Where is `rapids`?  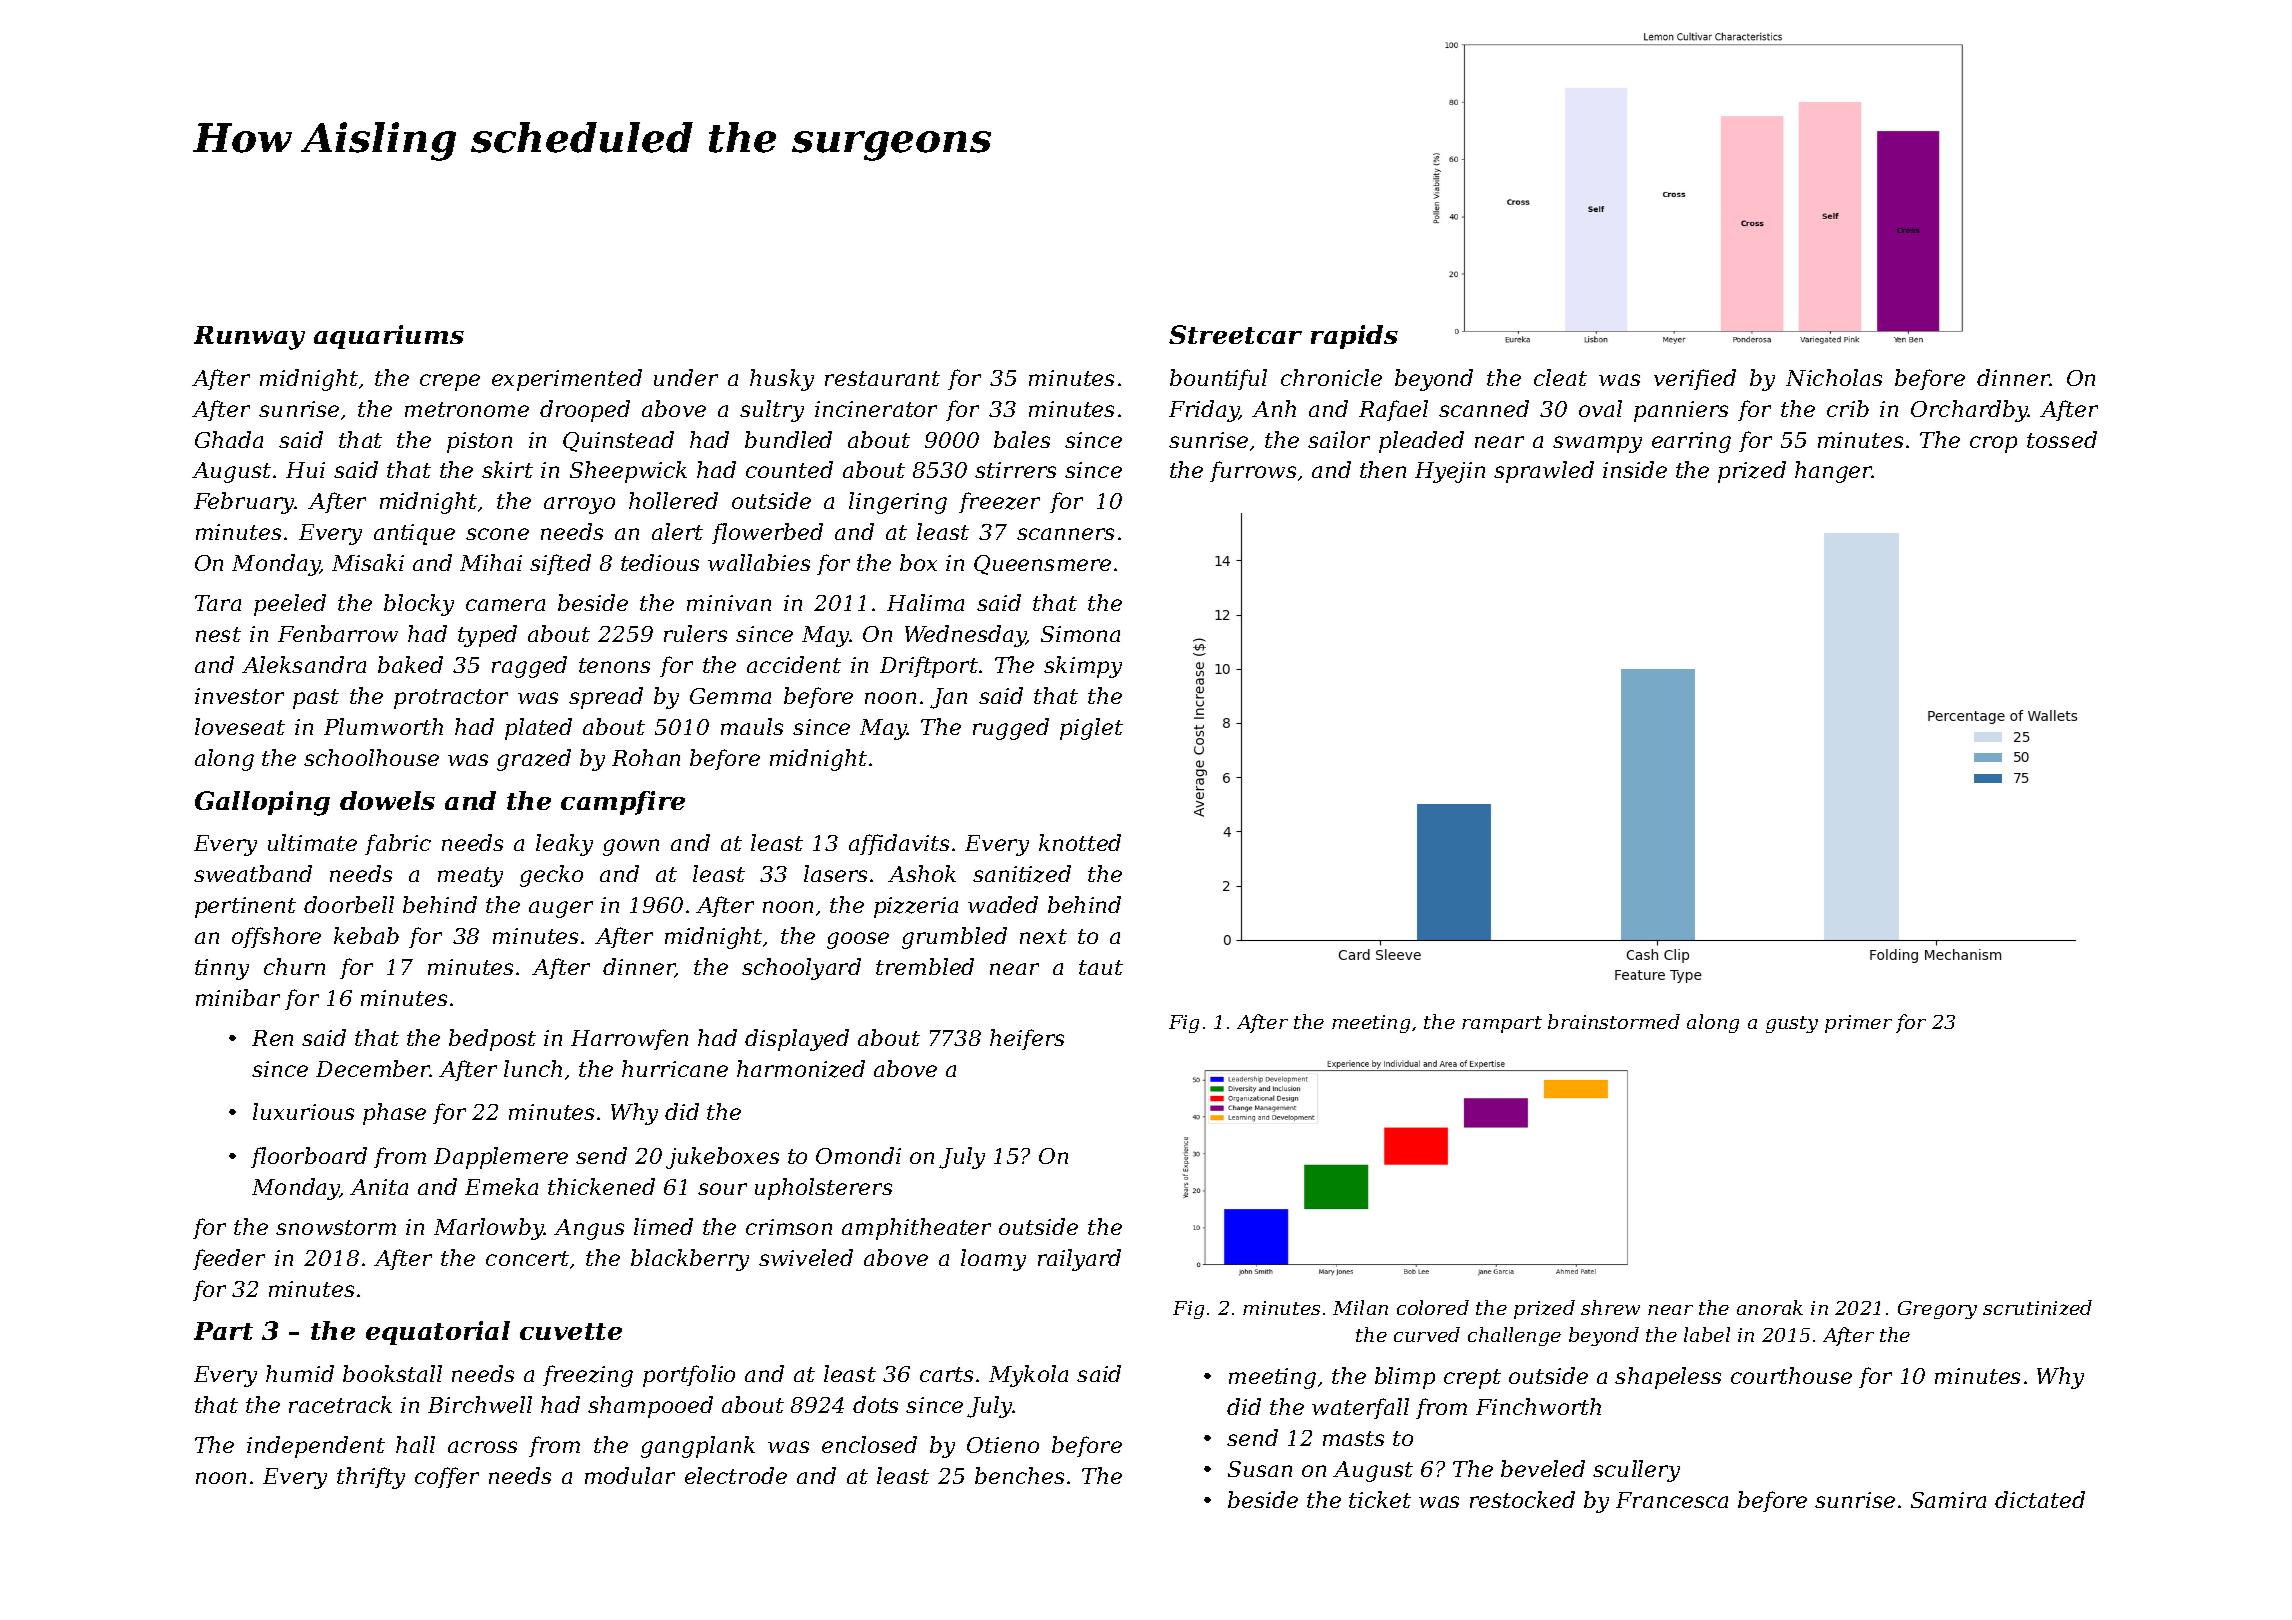 rapids is located at coordinates (1354, 337).
